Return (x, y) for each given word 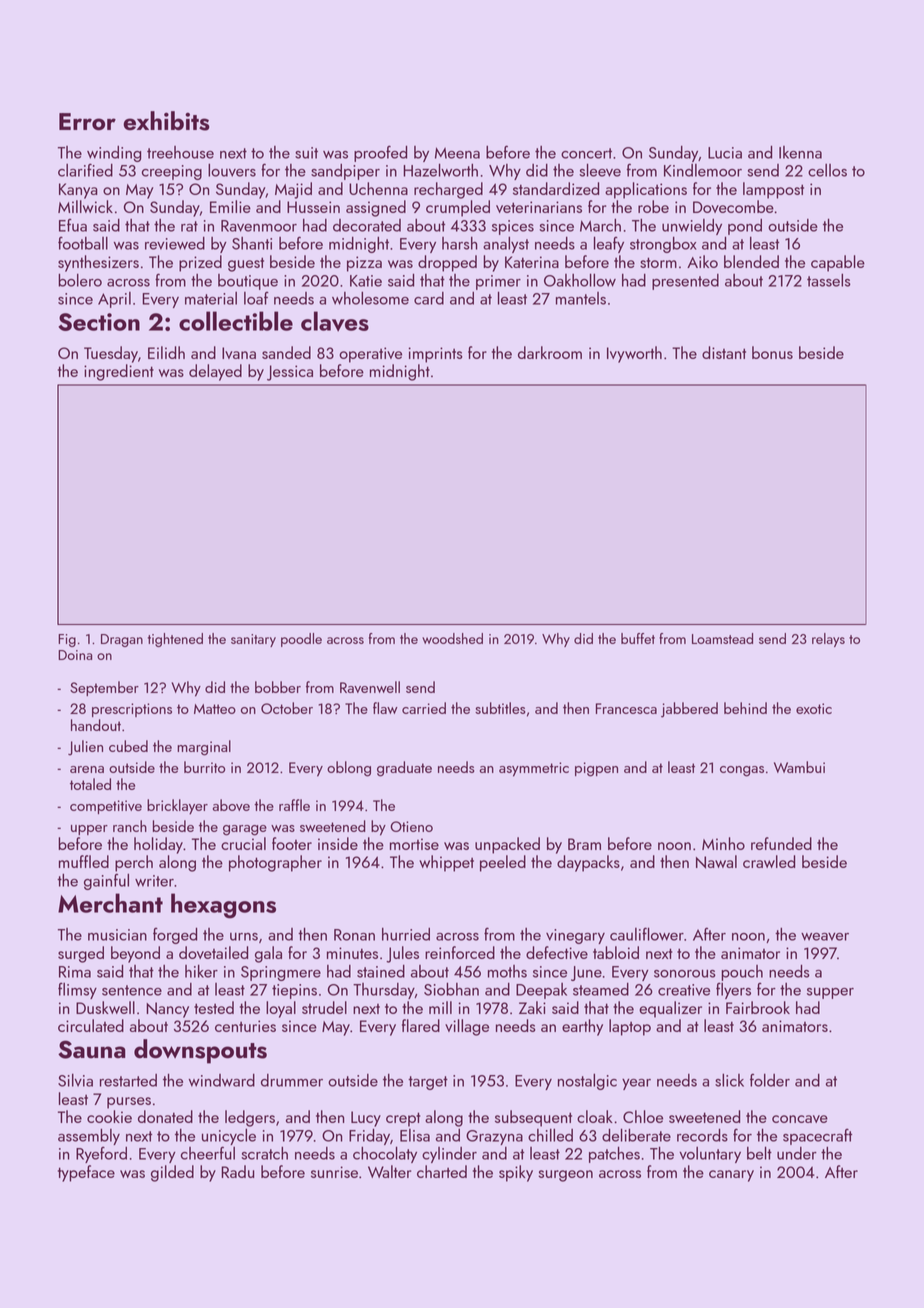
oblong (349, 769)
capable (838, 263)
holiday (158, 845)
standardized (556, 188)
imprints (435, 355)
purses (129, 1103)
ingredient (119, 372)
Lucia (725, 153)
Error (87, 122)
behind (745, 708)
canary (731, 1176)
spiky (516, 1173)
